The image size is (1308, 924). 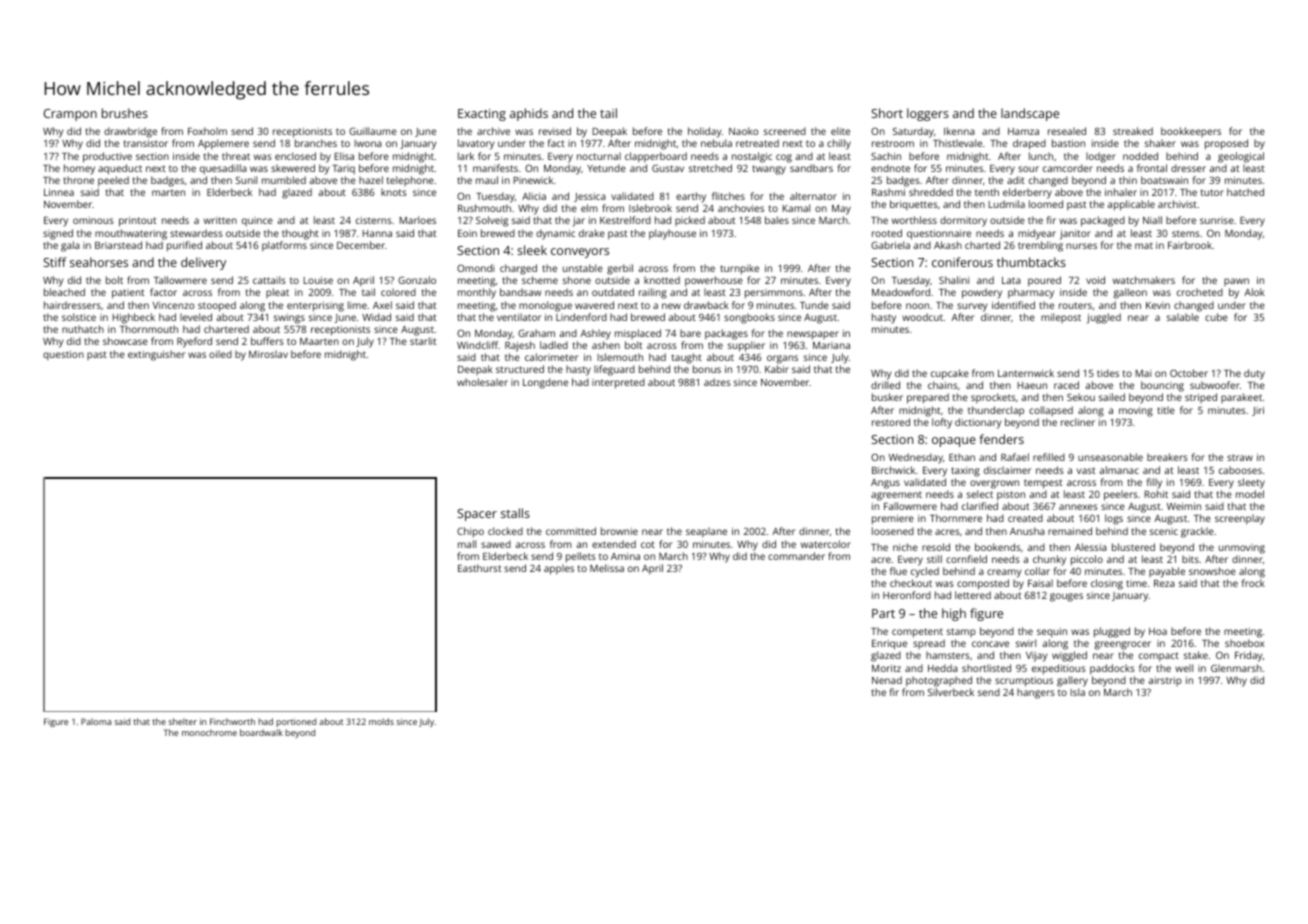 What do you see at coordinates (482, 115) in the screenshot?
I see `Exacting` at bounding box center [482, 115].
